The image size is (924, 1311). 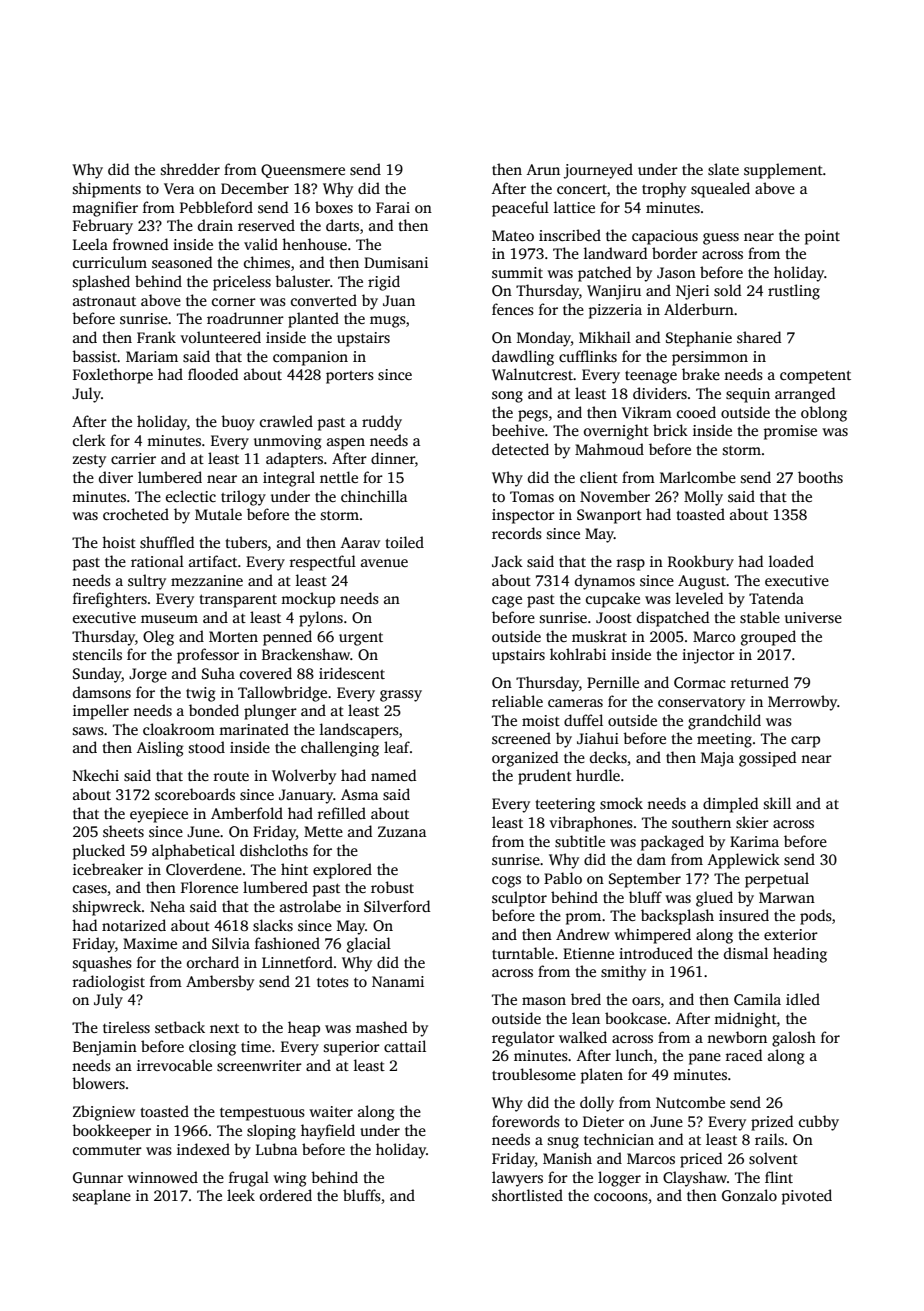 I want to click on glacial, so click(x=369, y=945).
